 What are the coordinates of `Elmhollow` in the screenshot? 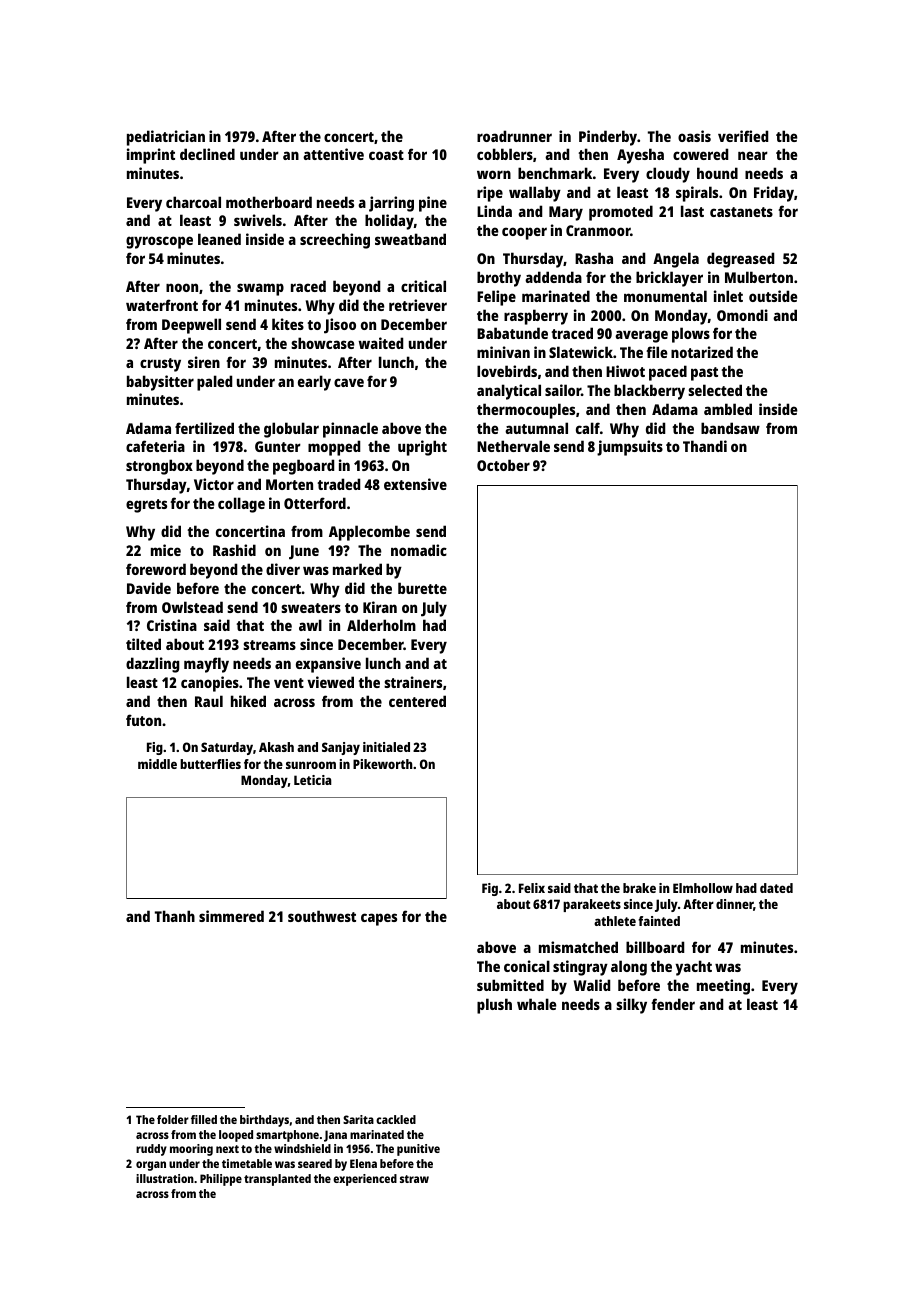 It's located at (703, 888).
